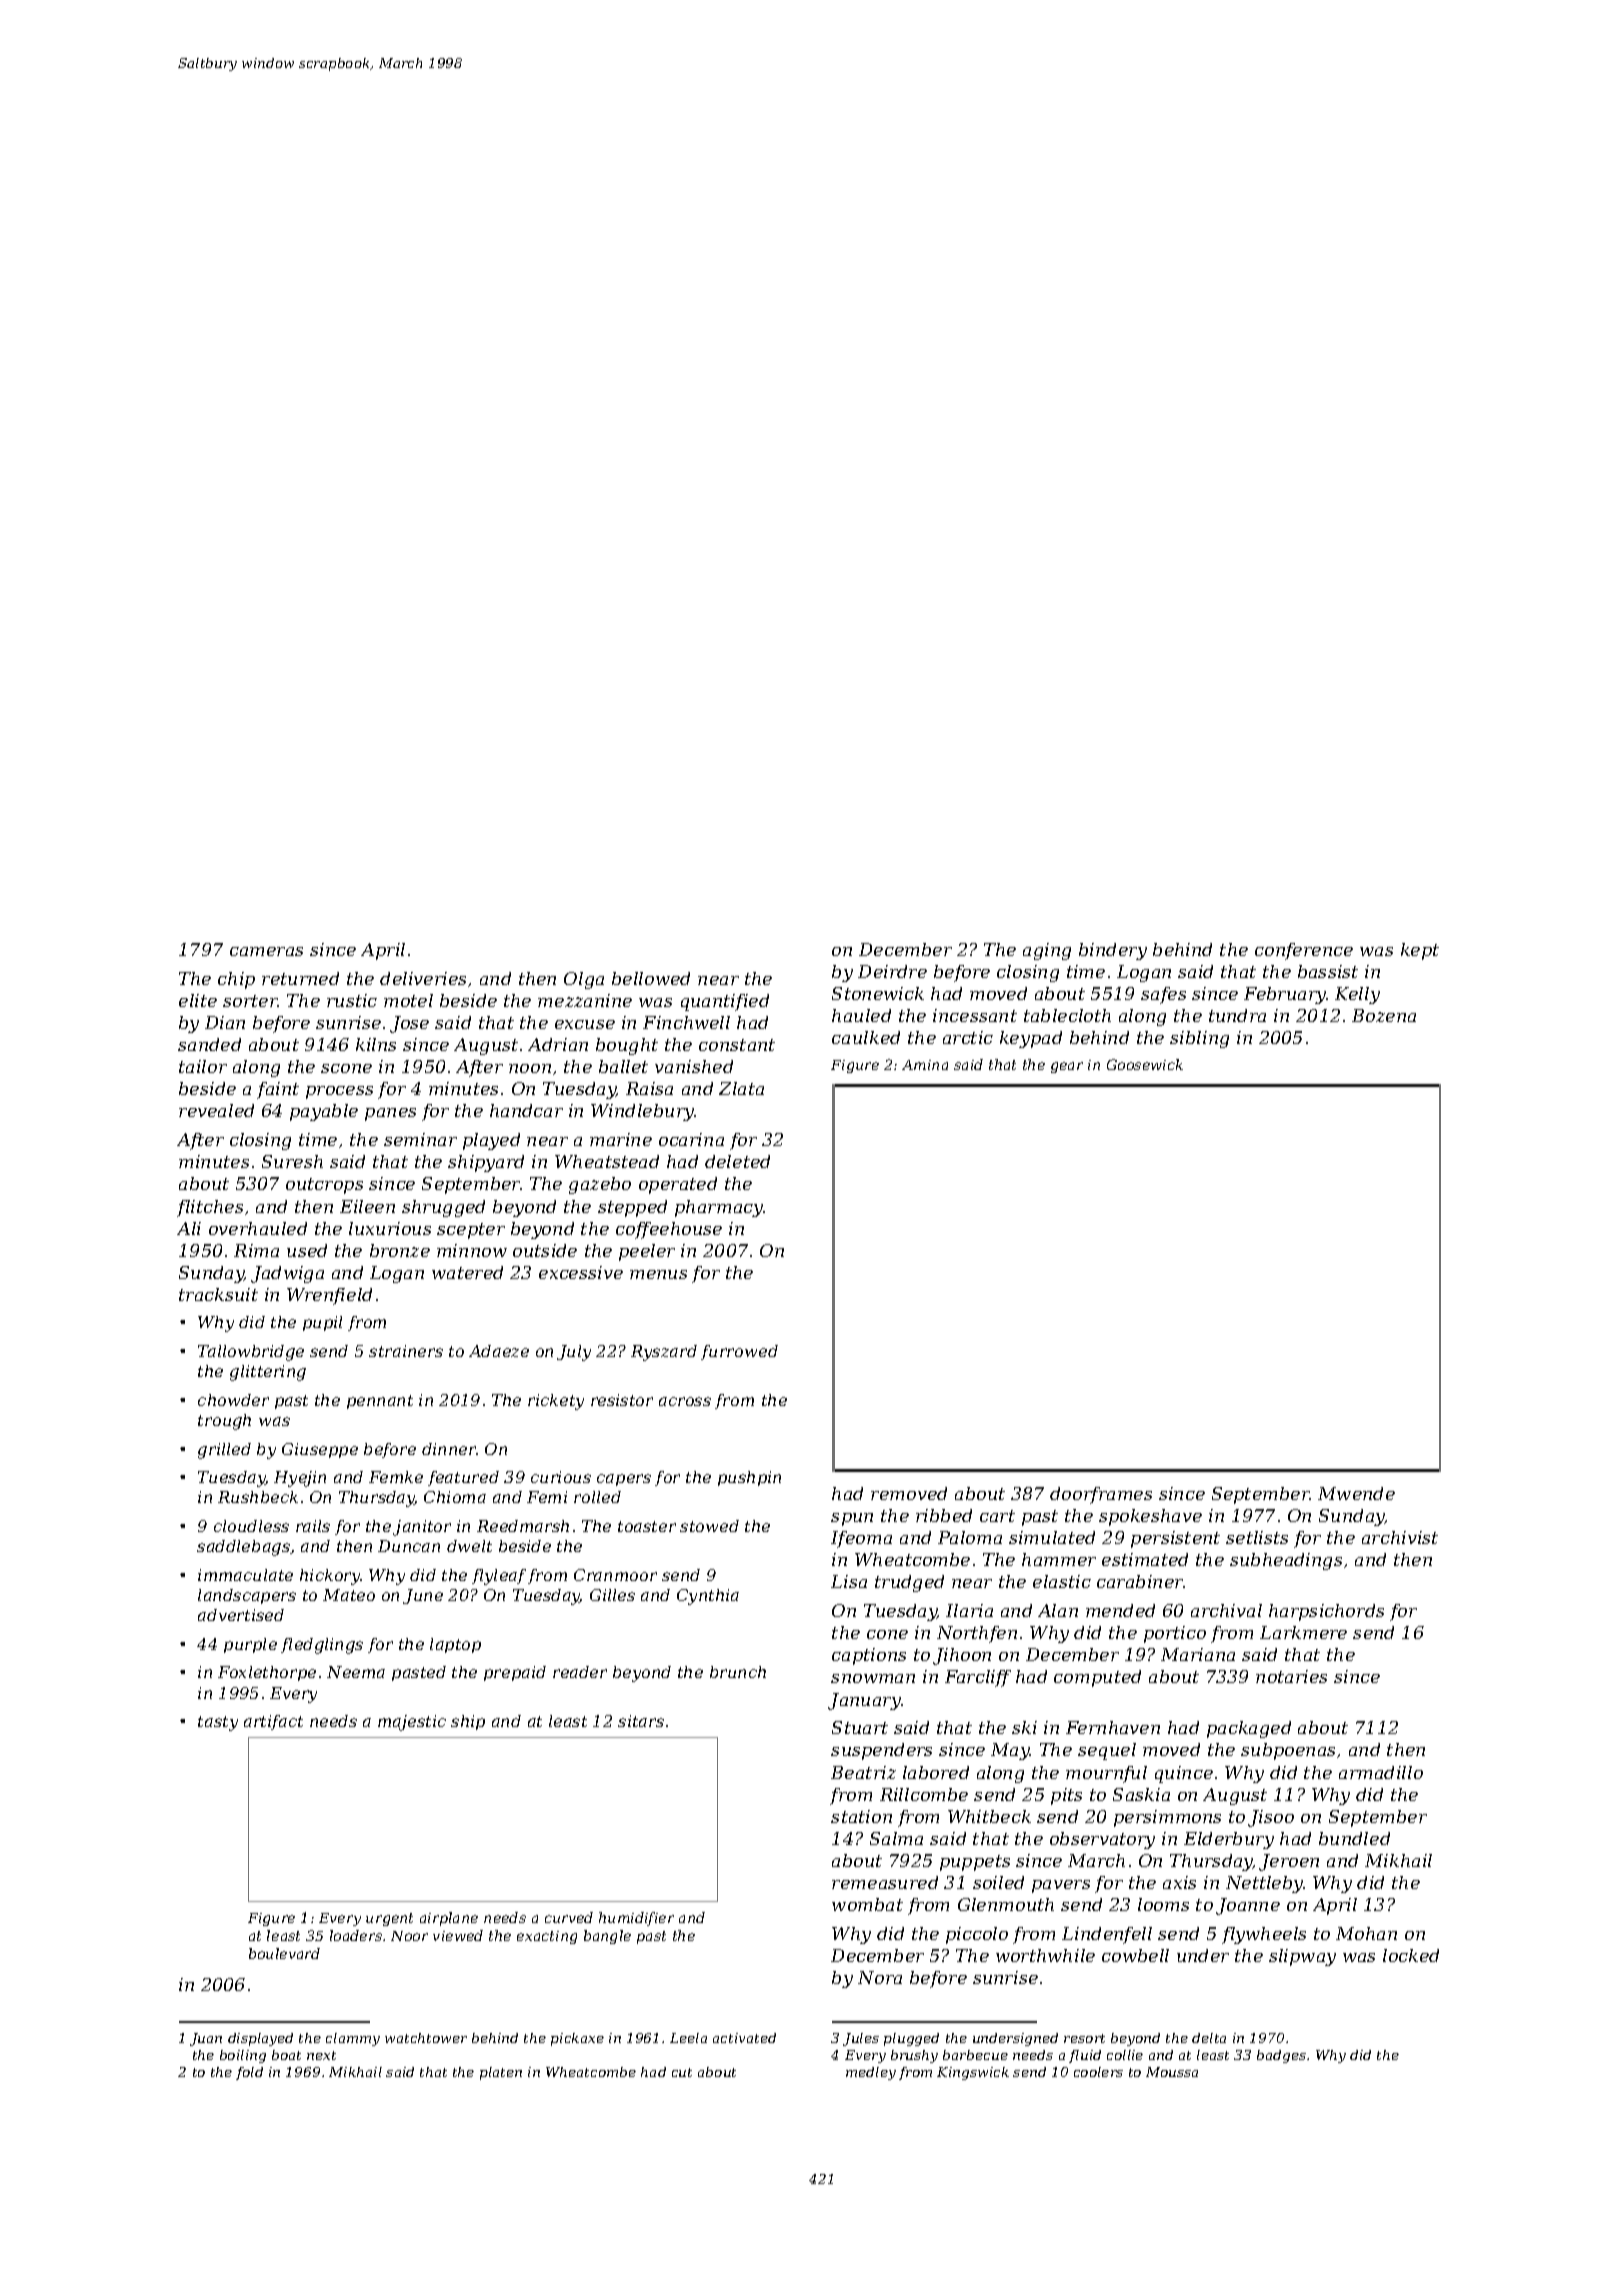 The width and height of the image is (1620, 2292). What do you see at coordinates (353, 2039) in the image?
I see `clammy` at bounding box center [353, 2039].
